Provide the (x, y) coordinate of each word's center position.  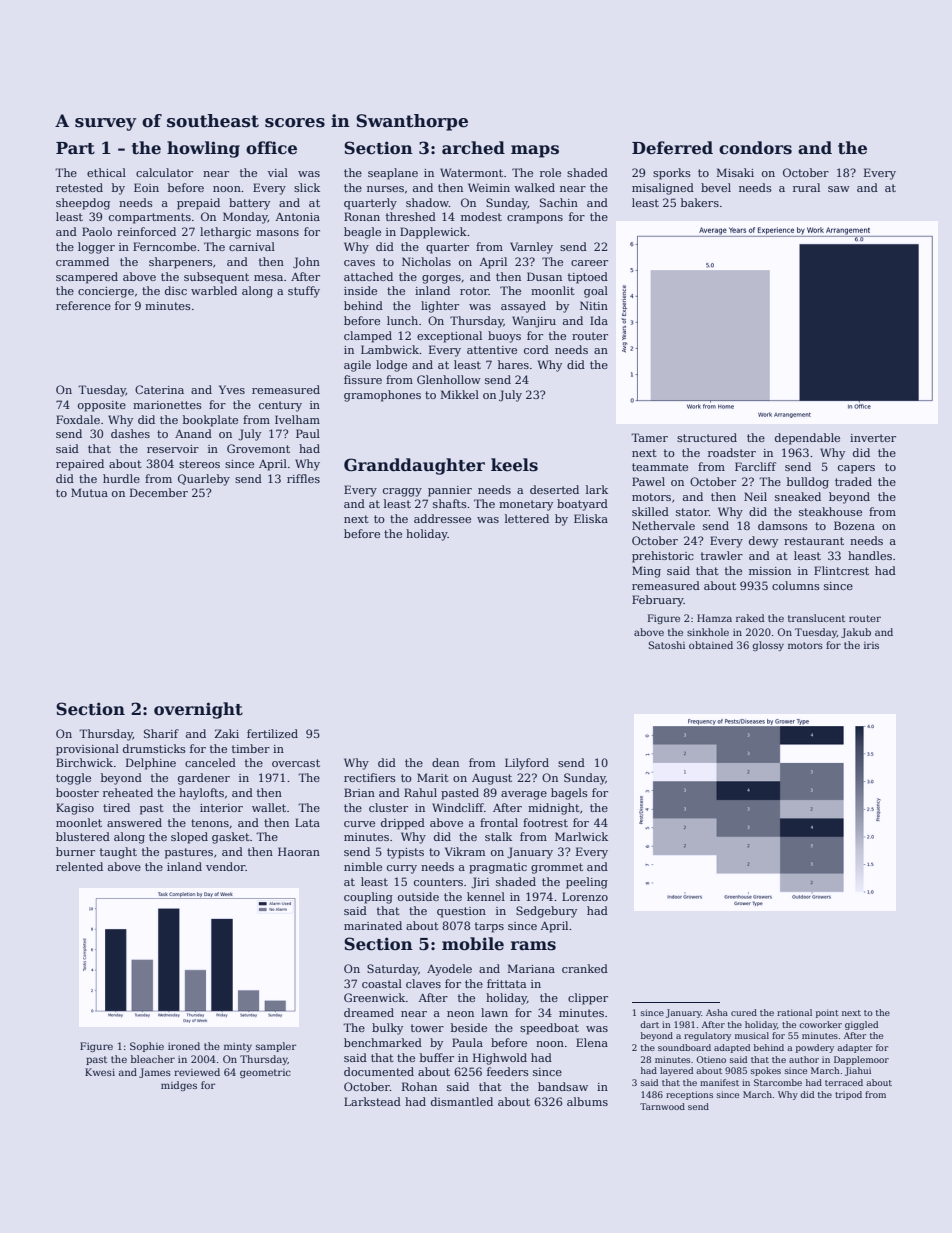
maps (535, 151)
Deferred (672, 148)
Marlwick (581, 836)
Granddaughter (414, 466)
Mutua (89, 492)
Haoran (299, 851)
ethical (106, 172)
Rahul (420, 792)
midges (179, 1086)
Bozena (854, 525)
